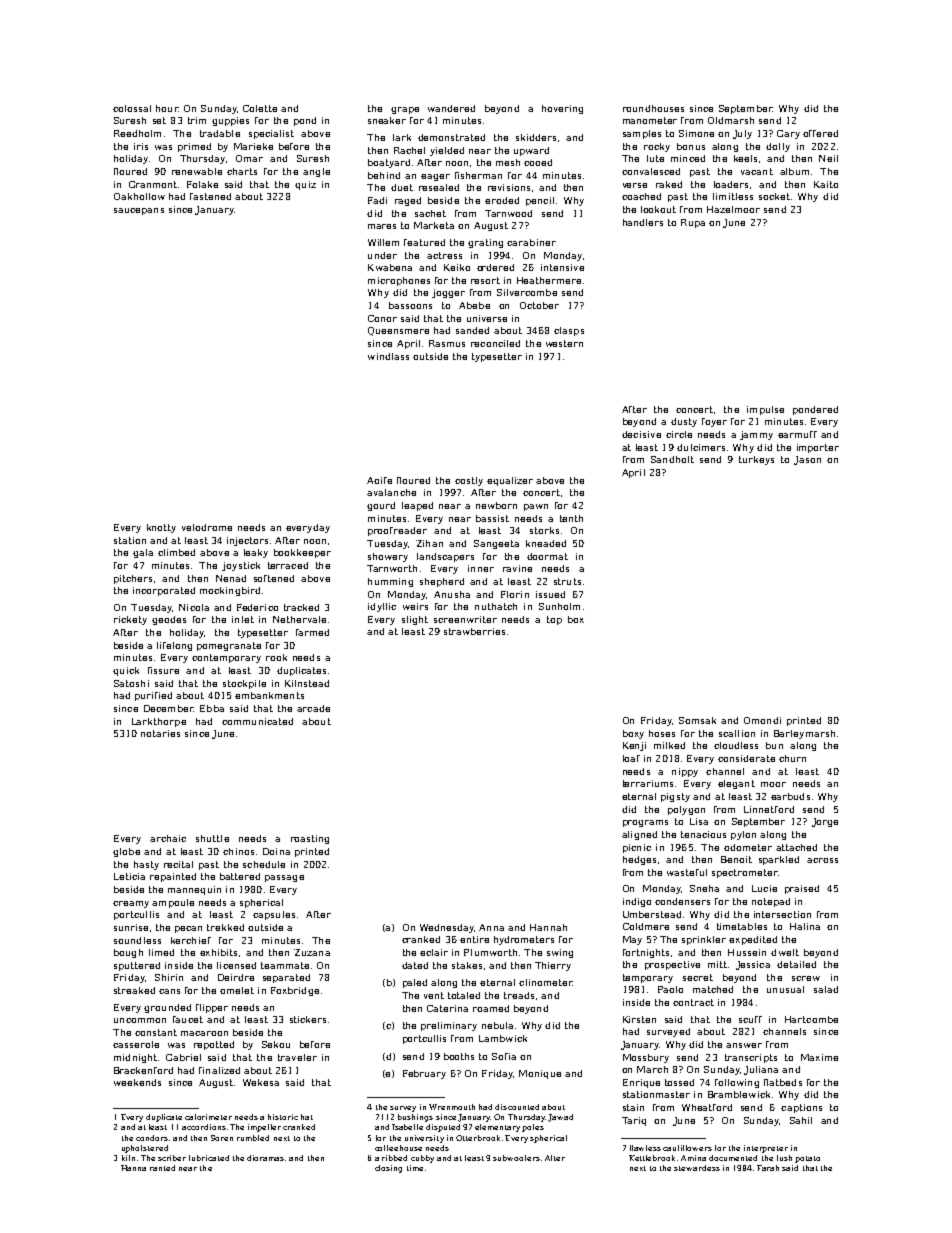  What do you see at coordinates (405, 110) in the screenshot?
I see `grape` at bounding box center [405, 110].
